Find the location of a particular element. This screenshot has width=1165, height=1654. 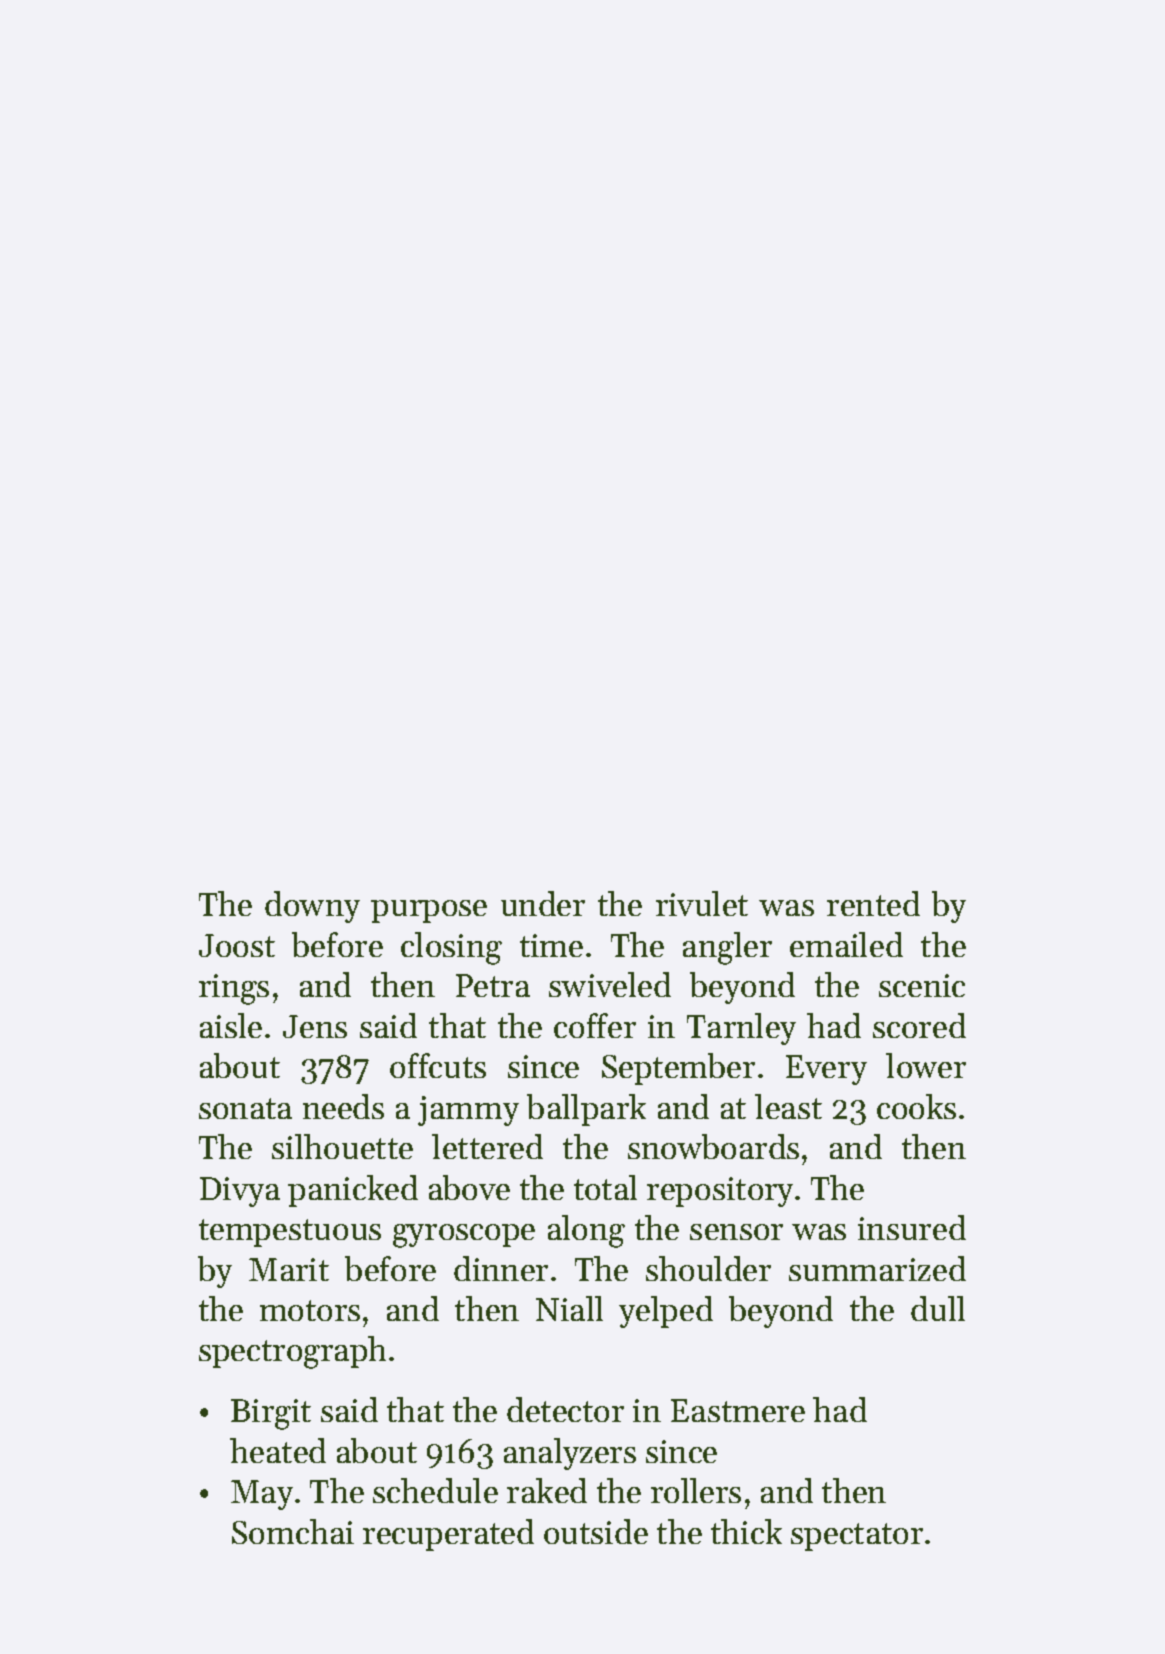

spectator is located at coordinates (857, 1537).
